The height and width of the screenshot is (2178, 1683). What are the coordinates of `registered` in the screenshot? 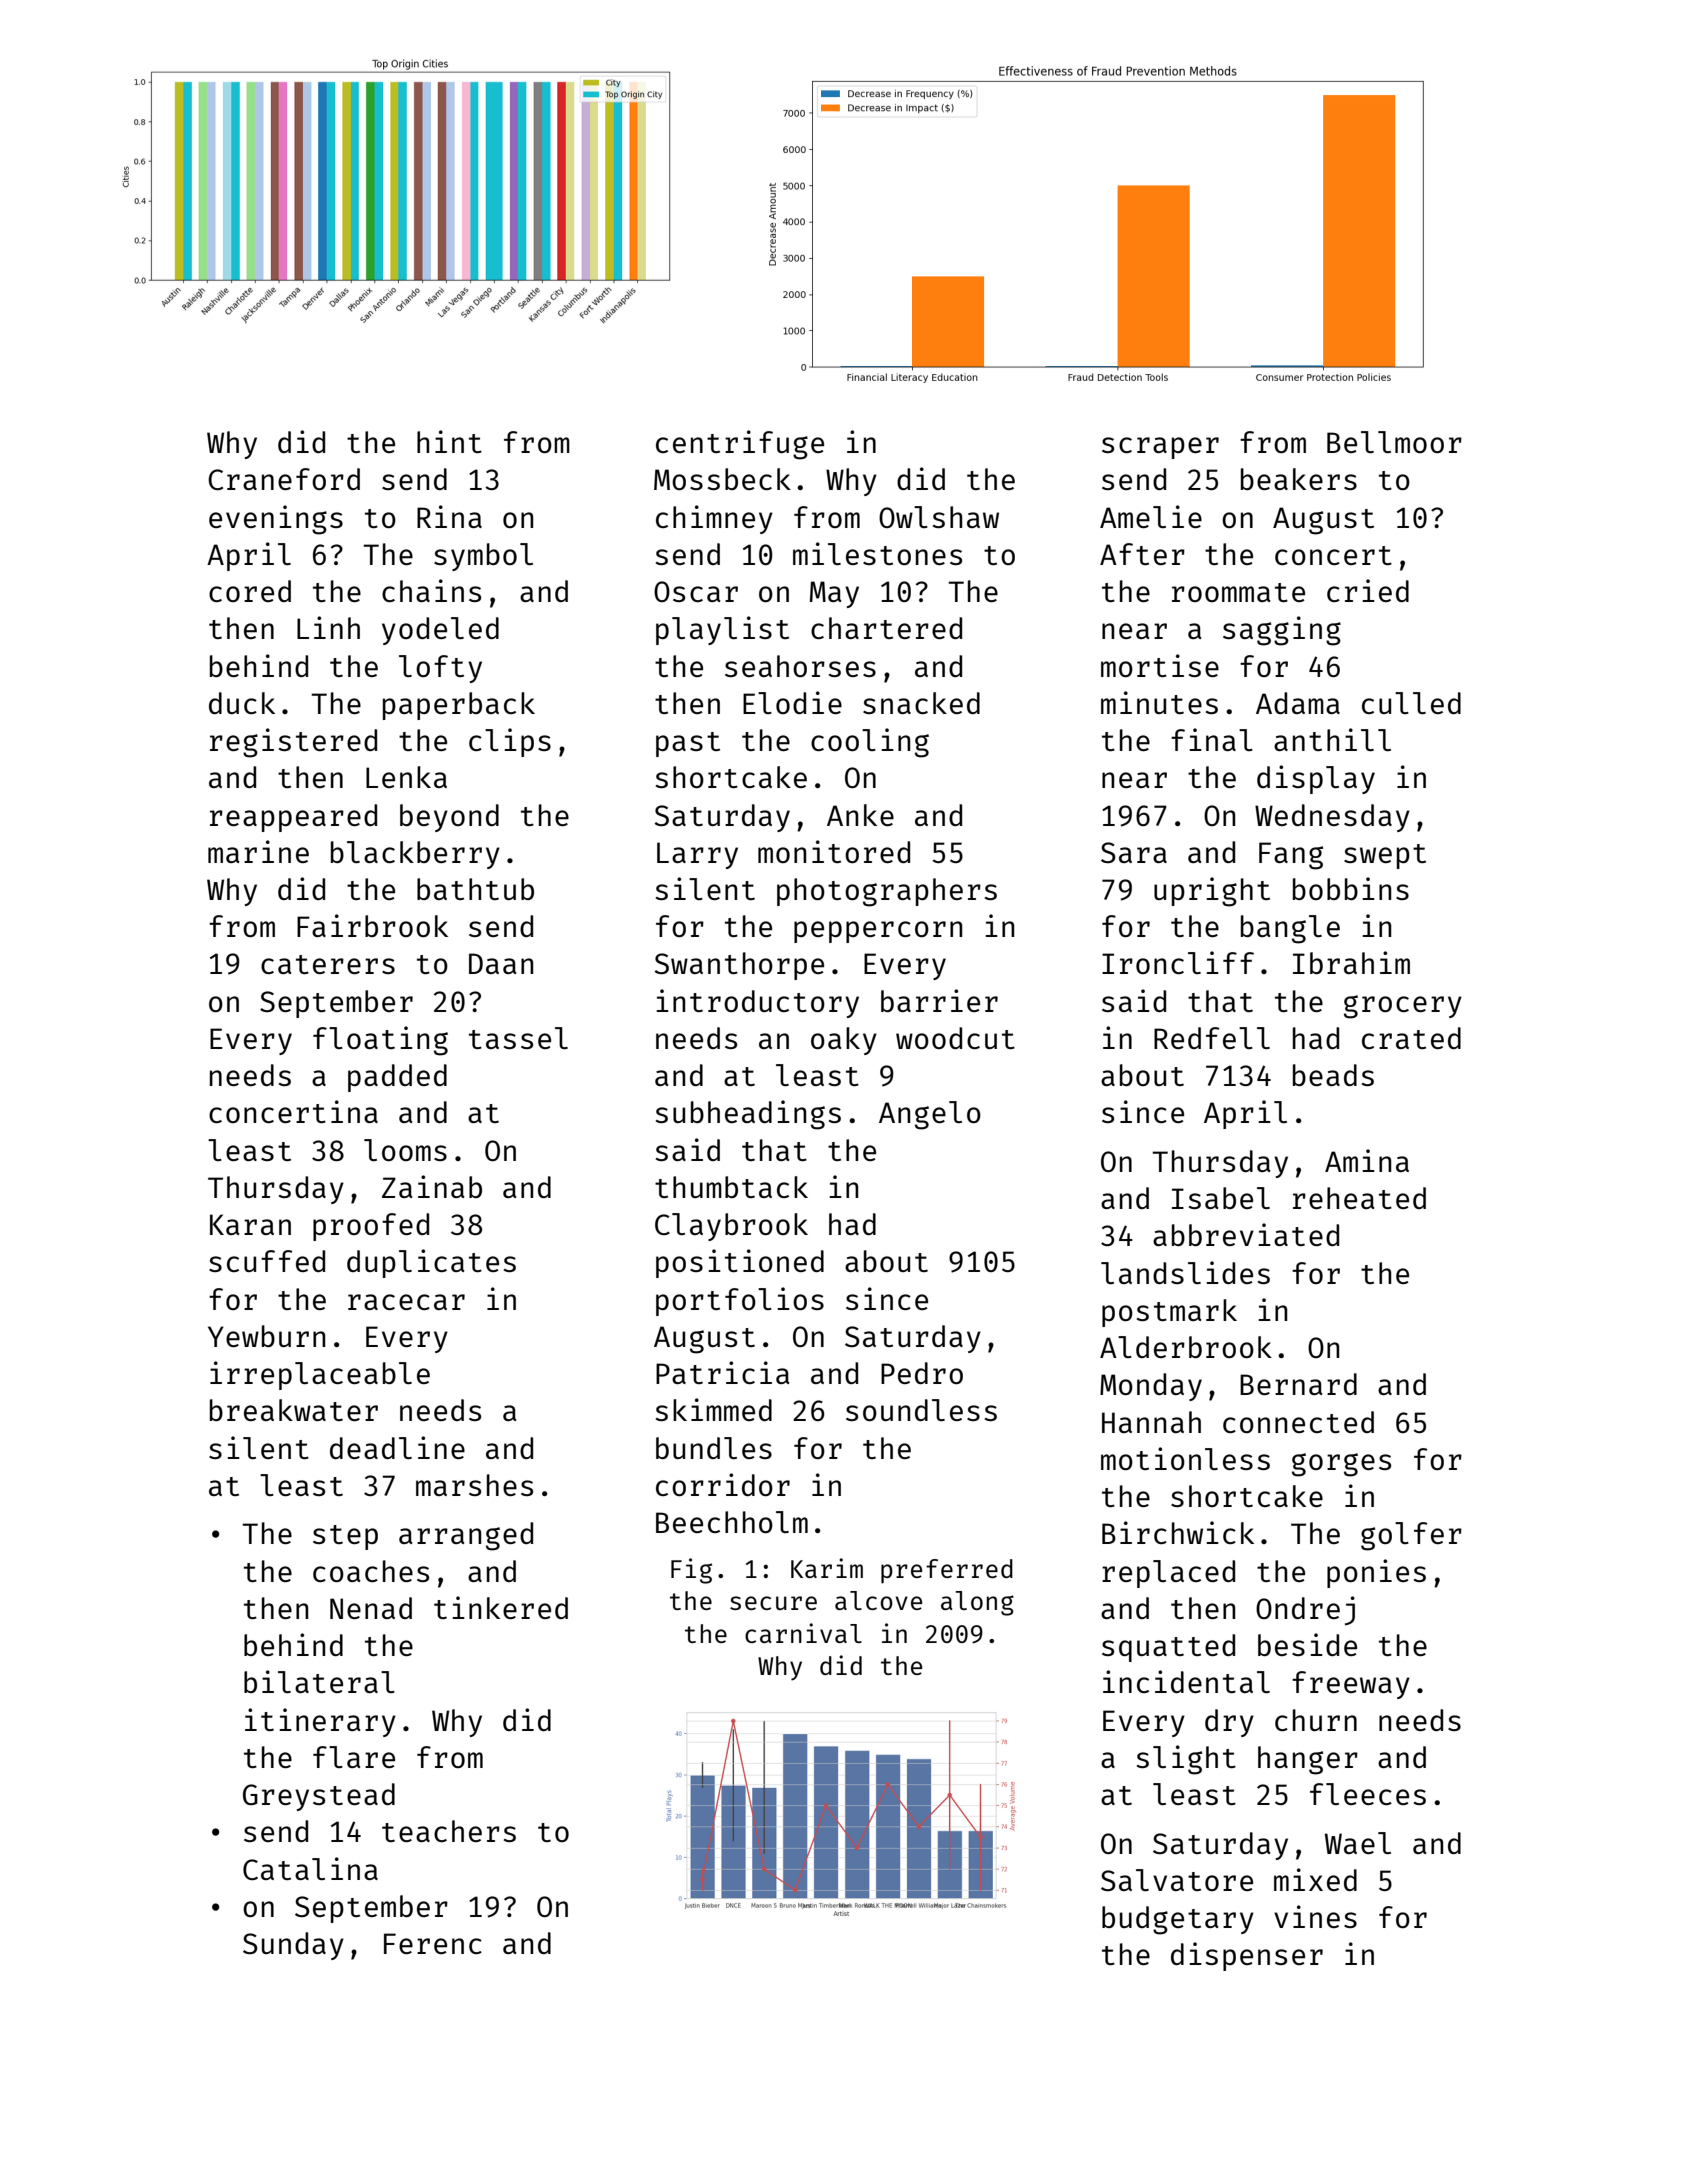 It's located at (293, 743).
